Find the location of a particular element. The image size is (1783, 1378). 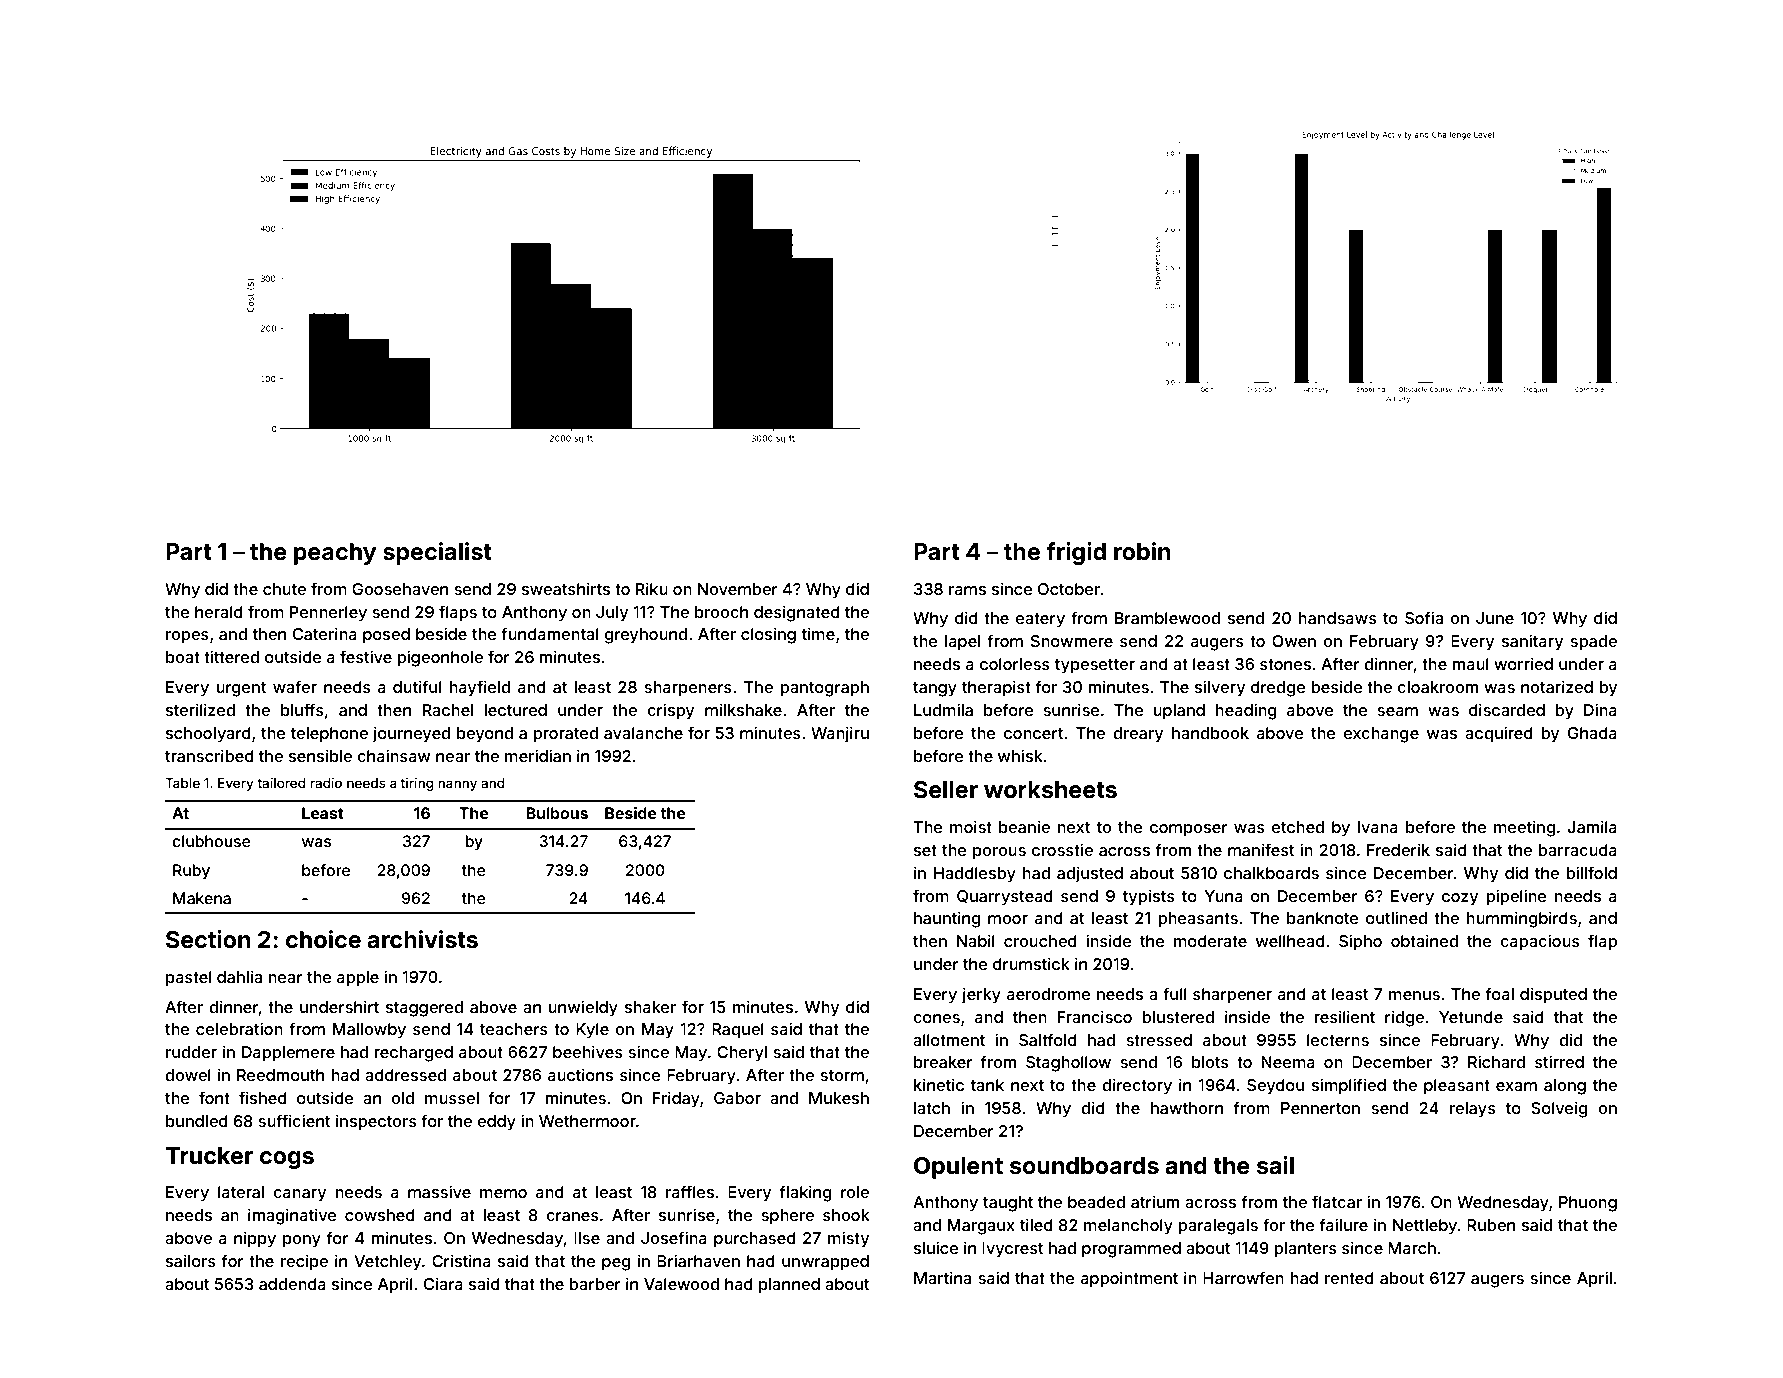

meridian is located at coordinates (538, 755).
